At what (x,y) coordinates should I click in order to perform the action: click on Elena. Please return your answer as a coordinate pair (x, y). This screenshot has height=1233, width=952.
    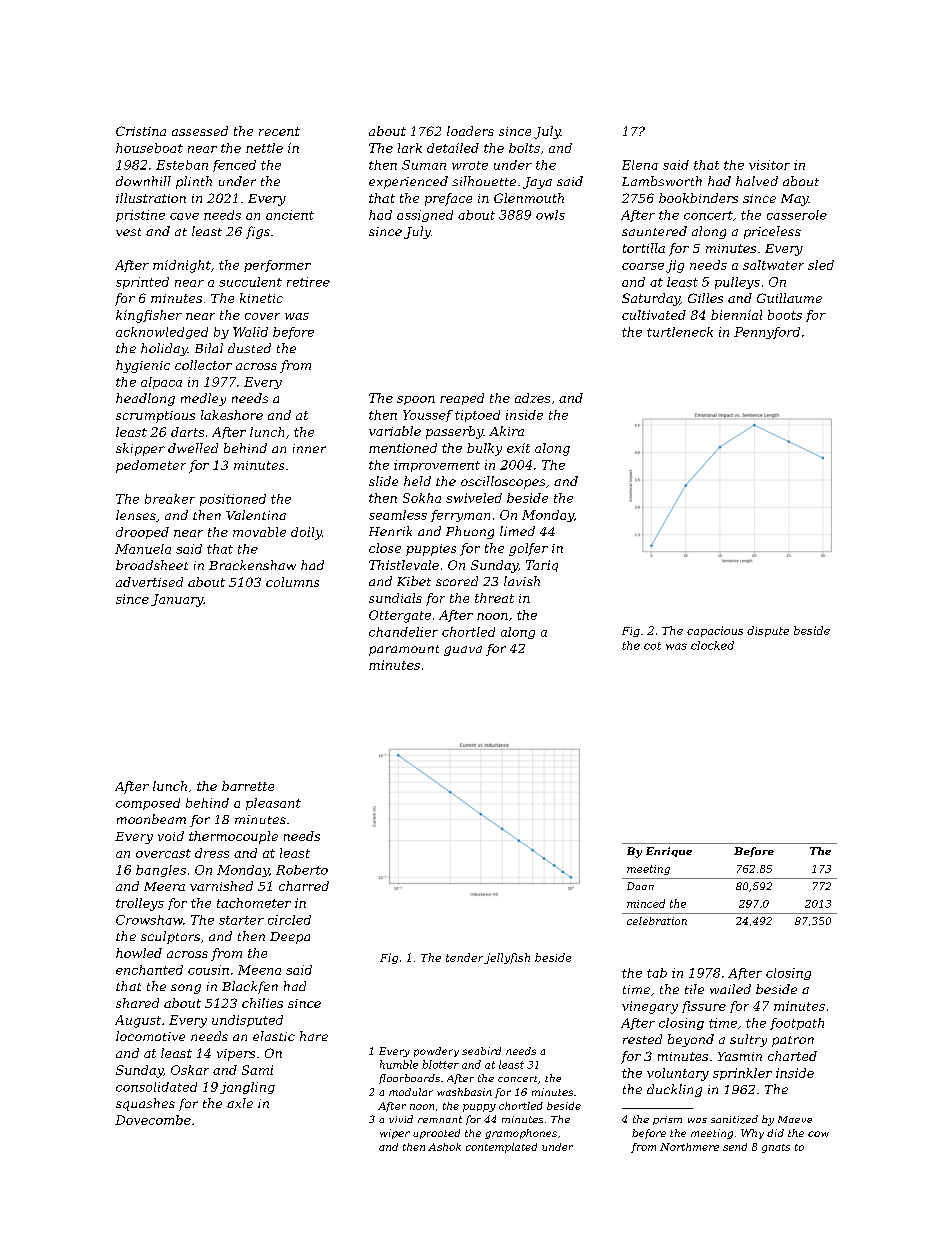
    Looking at the image, I should click on (640, 165).
